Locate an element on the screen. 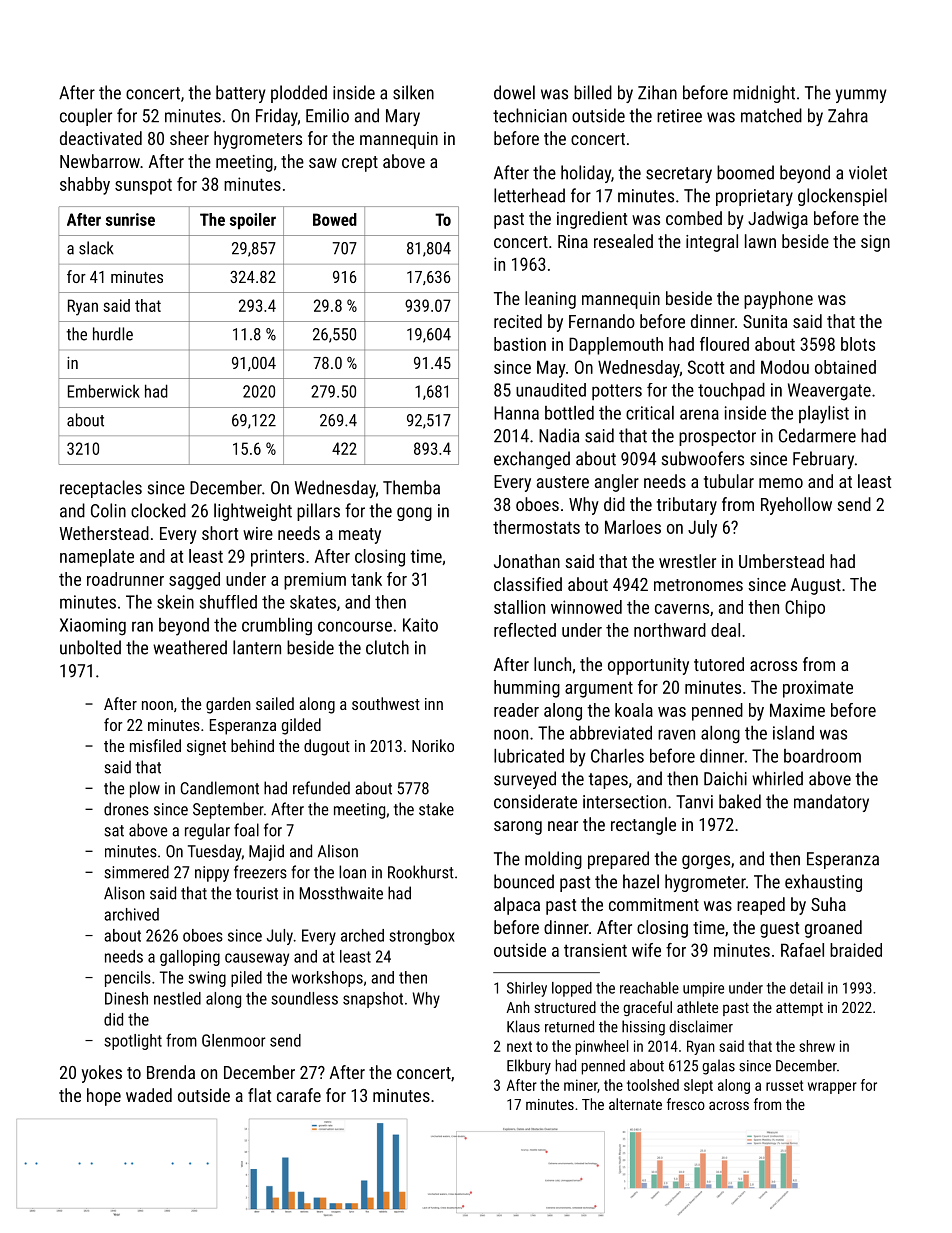 The height and width of the screenshot is (1233, 952). Themba is located at coordinates (411, 487).
